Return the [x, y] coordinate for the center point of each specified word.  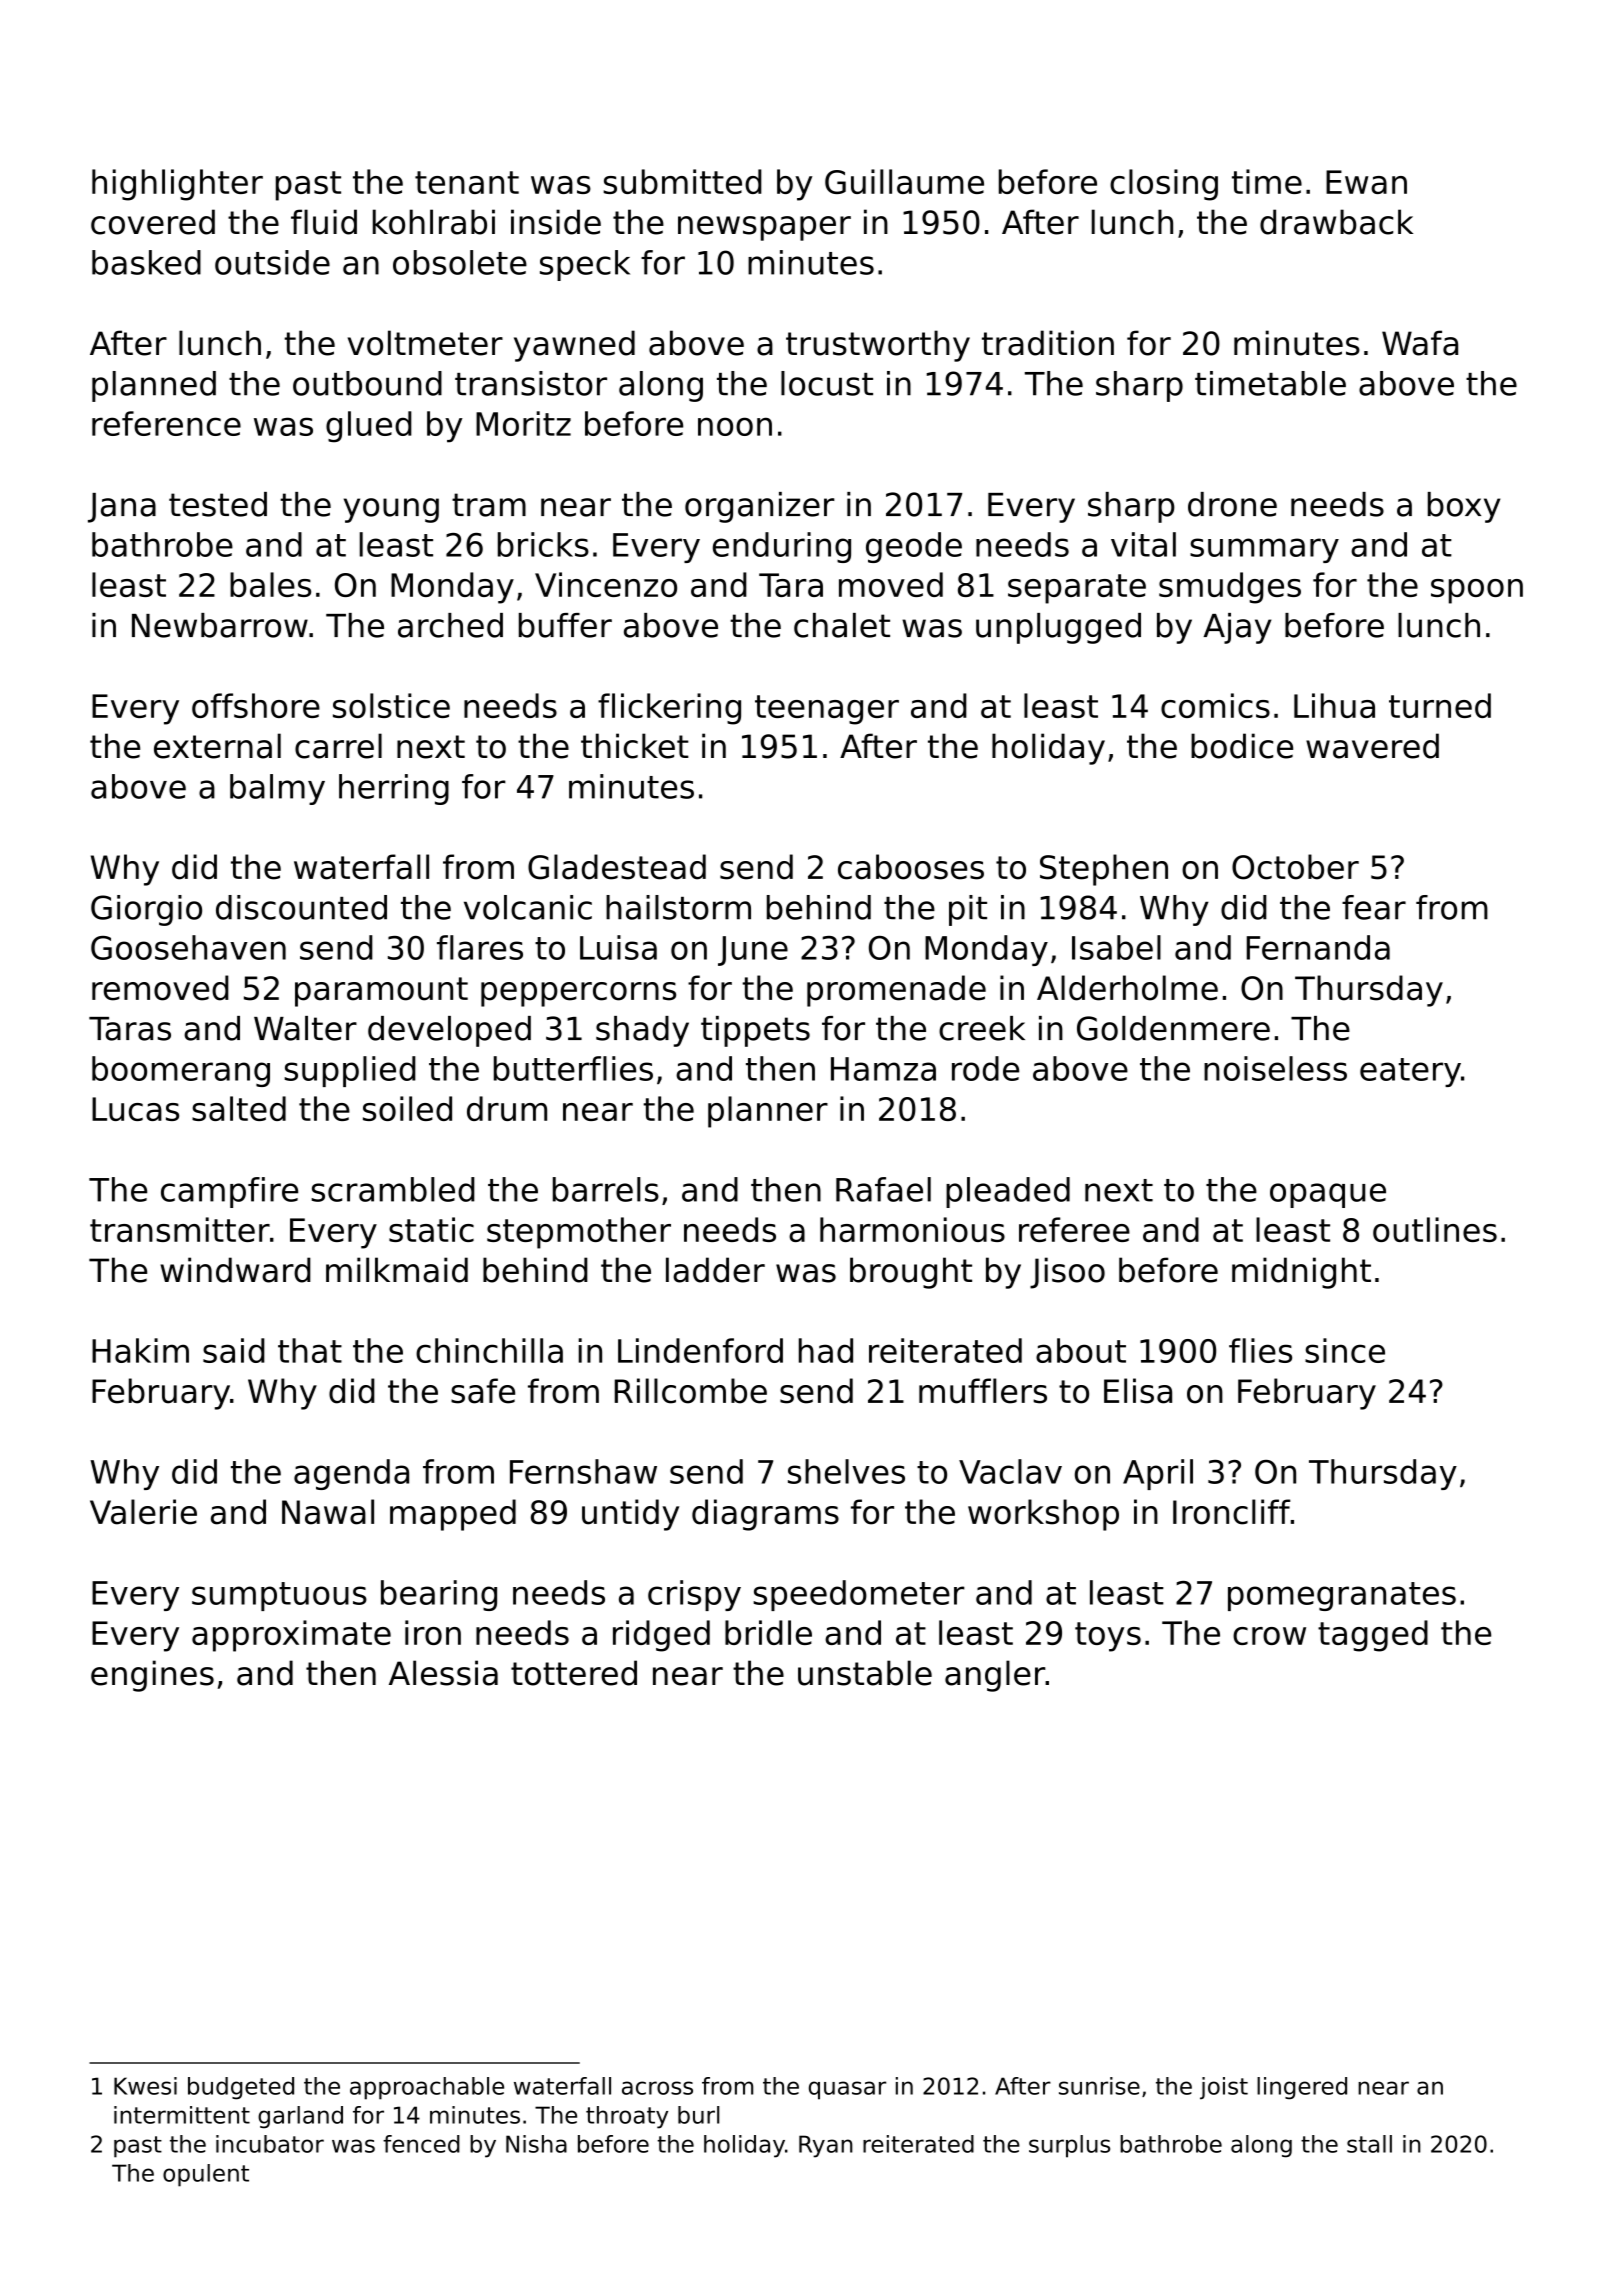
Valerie [143, 1512]
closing [1164, 185]
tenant [467, 182]
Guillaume [904, 181]
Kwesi [145, 2086]
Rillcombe [691, 1391]
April [1158, 1474]
